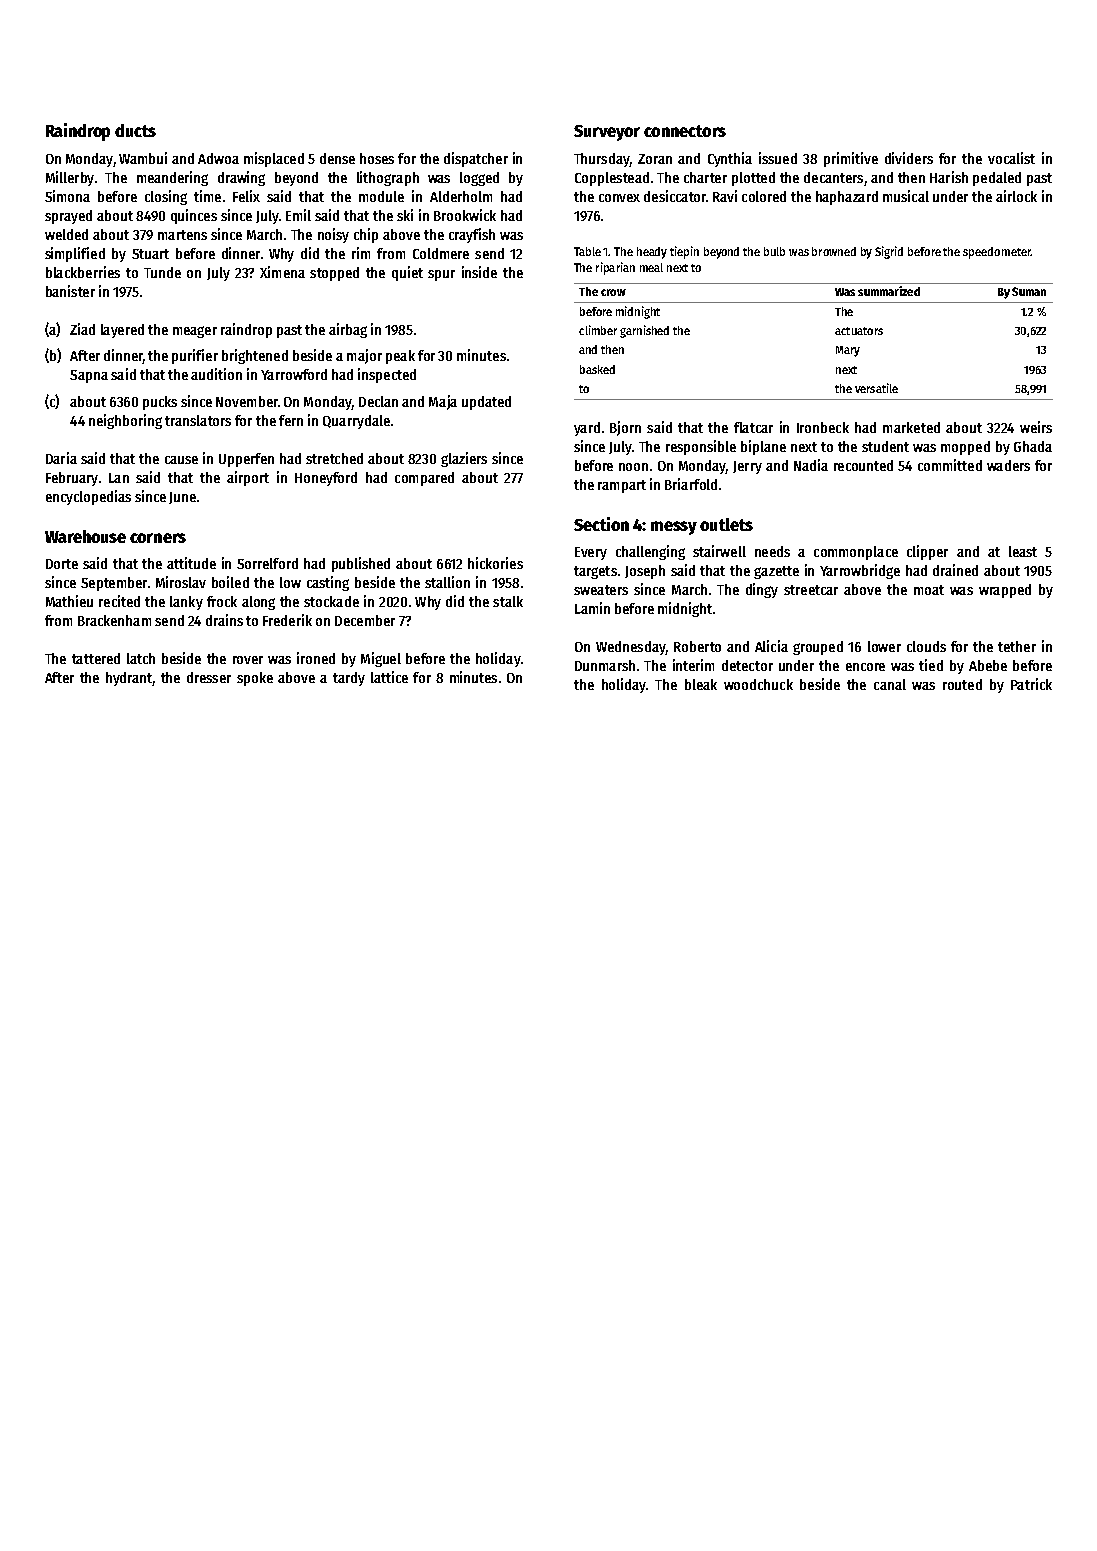 The image size is (1097, 1551). What do you see at coordinates (424, 479) in the screenshot?
I see `compared` at bounding box center [424, 479].
